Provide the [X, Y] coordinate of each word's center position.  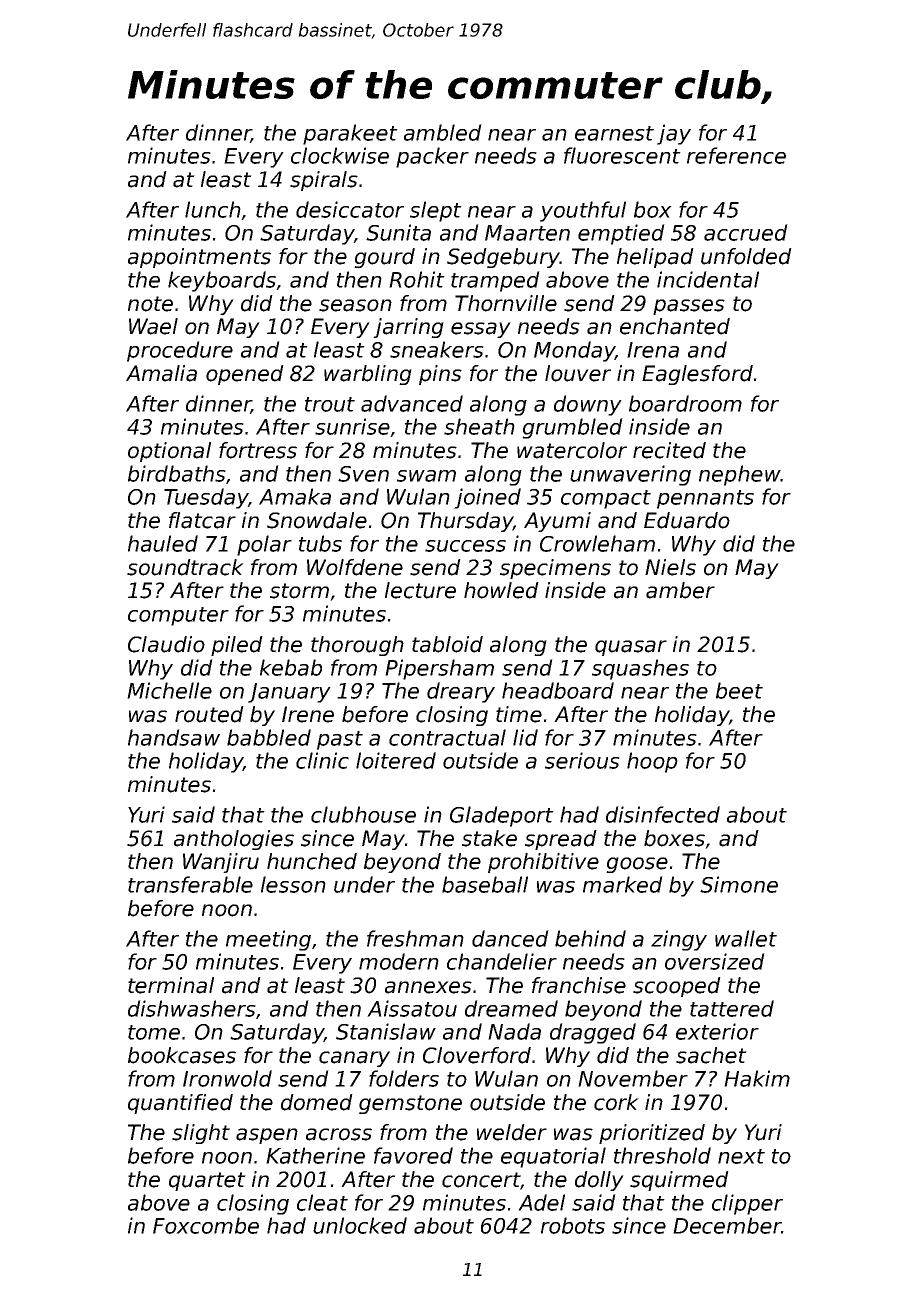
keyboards [222, 281]
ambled [443, 132]
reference [736, 155]
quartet [207, 1181]
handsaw [174, 737]
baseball [485, 884]
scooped [677, 987]
